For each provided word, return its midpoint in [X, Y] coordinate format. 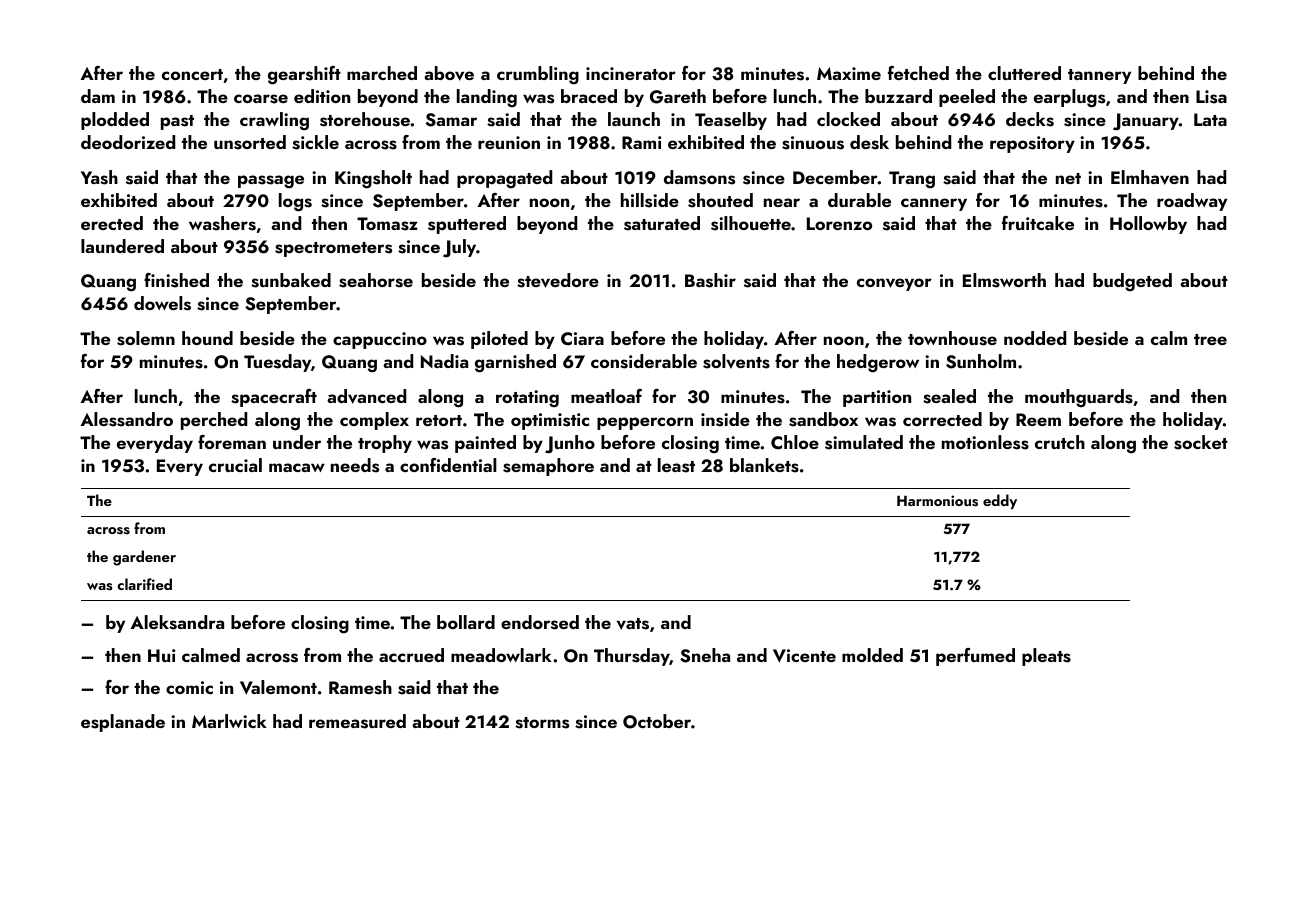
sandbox [823, 419]
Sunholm [981, 361]
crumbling [538, 75]
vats [633, 624]
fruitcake [1038, 223]
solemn [146, 338]
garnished [515, 363]
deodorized [128, 142]
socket [1201, 442]
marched [382, 73]
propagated [504, 179]
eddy [1000, 501]
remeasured [357, 721]
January [1146, 122]
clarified [144, 584]
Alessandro [126, 419]
